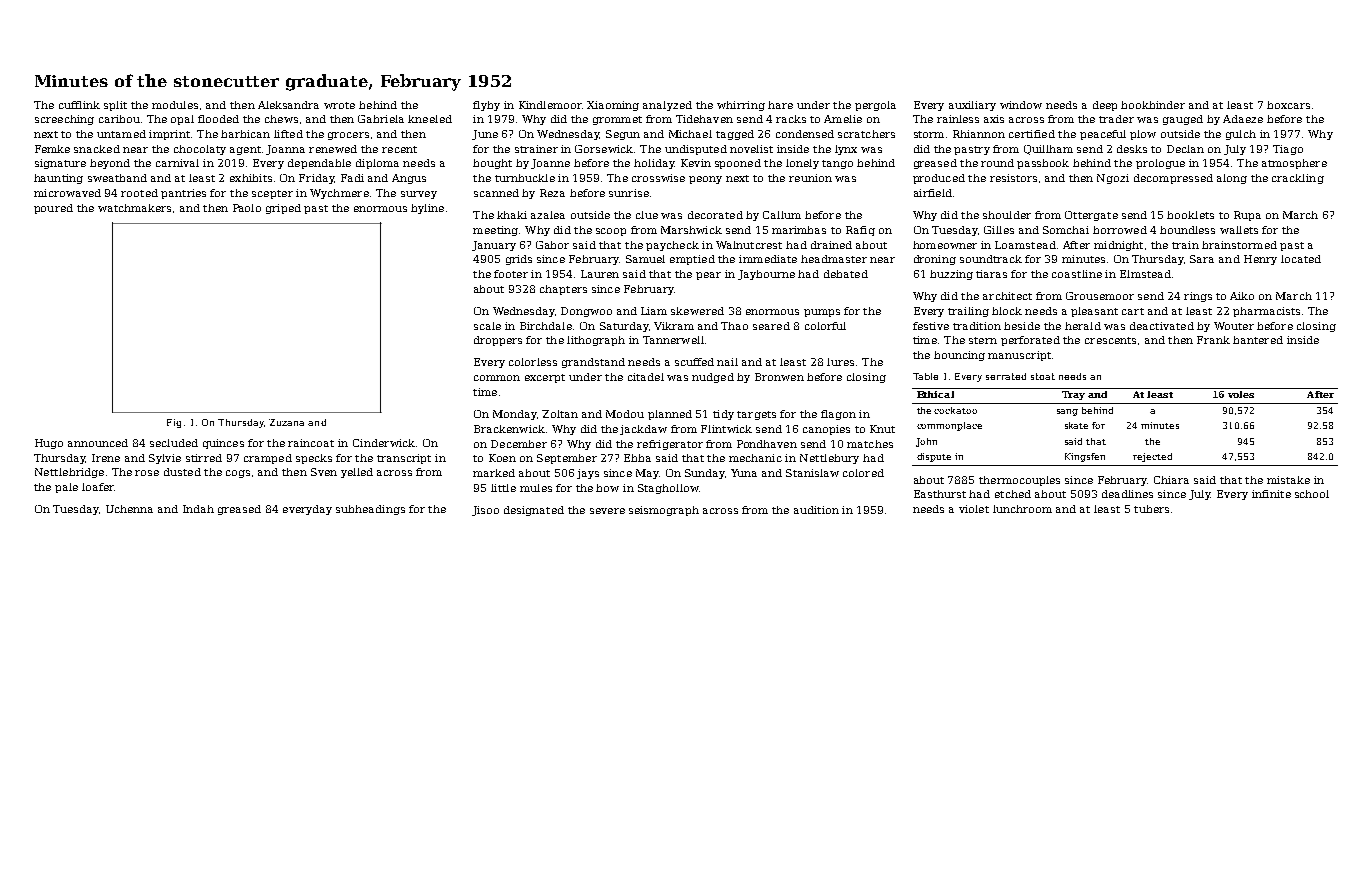 This document has width=1372, height=887. Describe the element at coordinates (629, 193) in the document. I see `sunrise` at that location.
